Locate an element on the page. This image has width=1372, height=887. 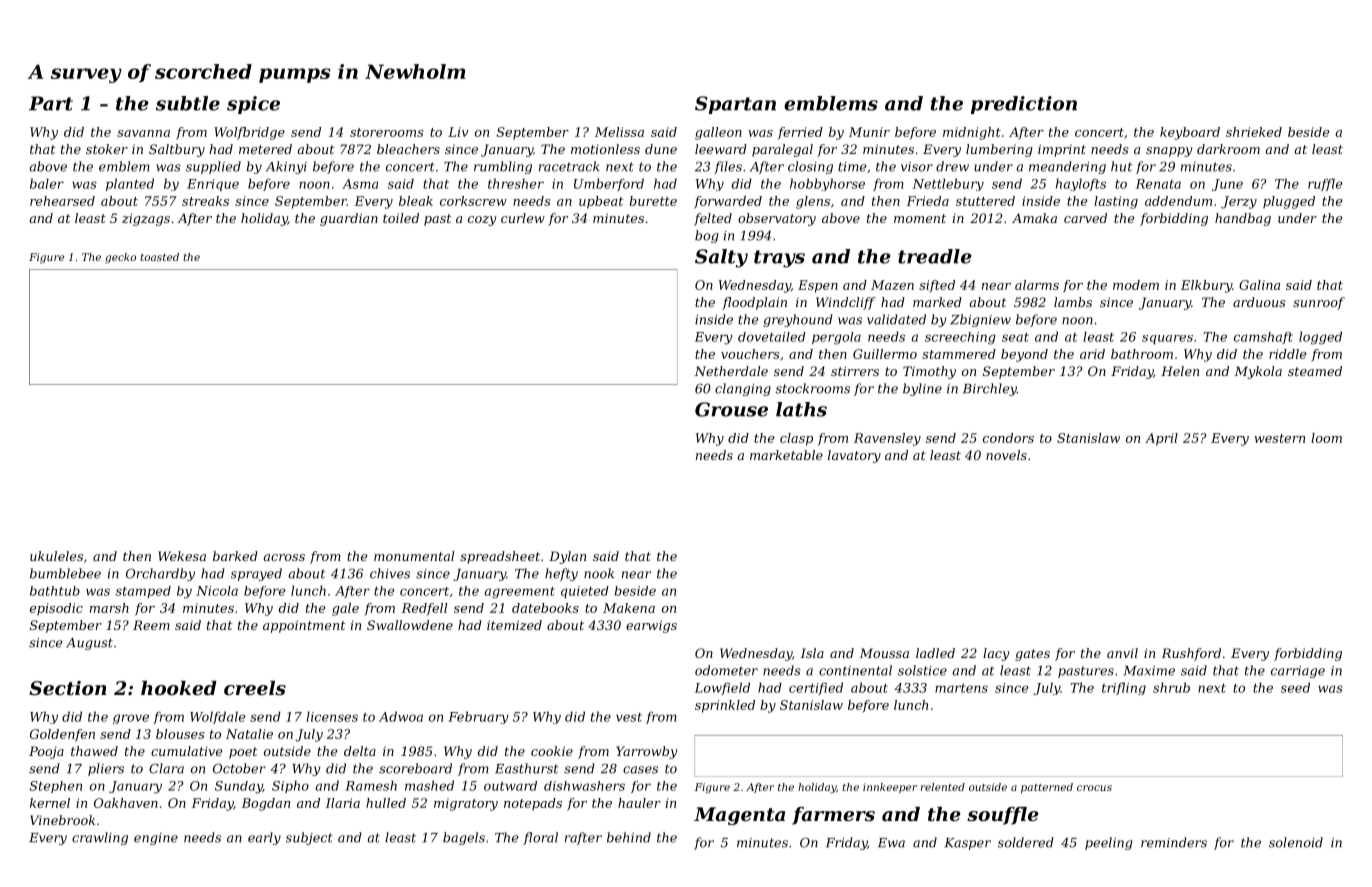
seed is located at coordinates (1295, 687).
